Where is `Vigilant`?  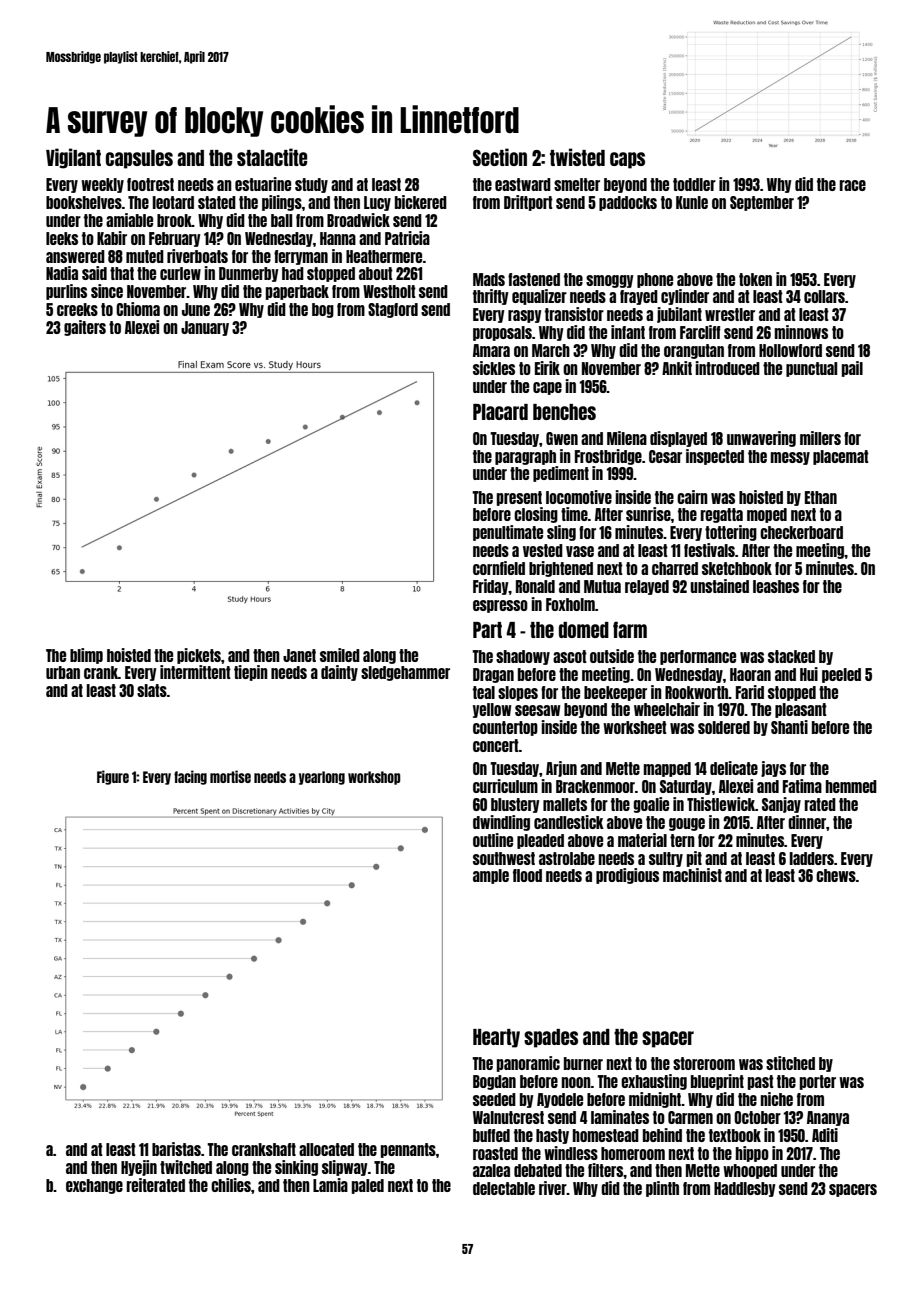 Vigilant is located at coordinates (73, 158).
